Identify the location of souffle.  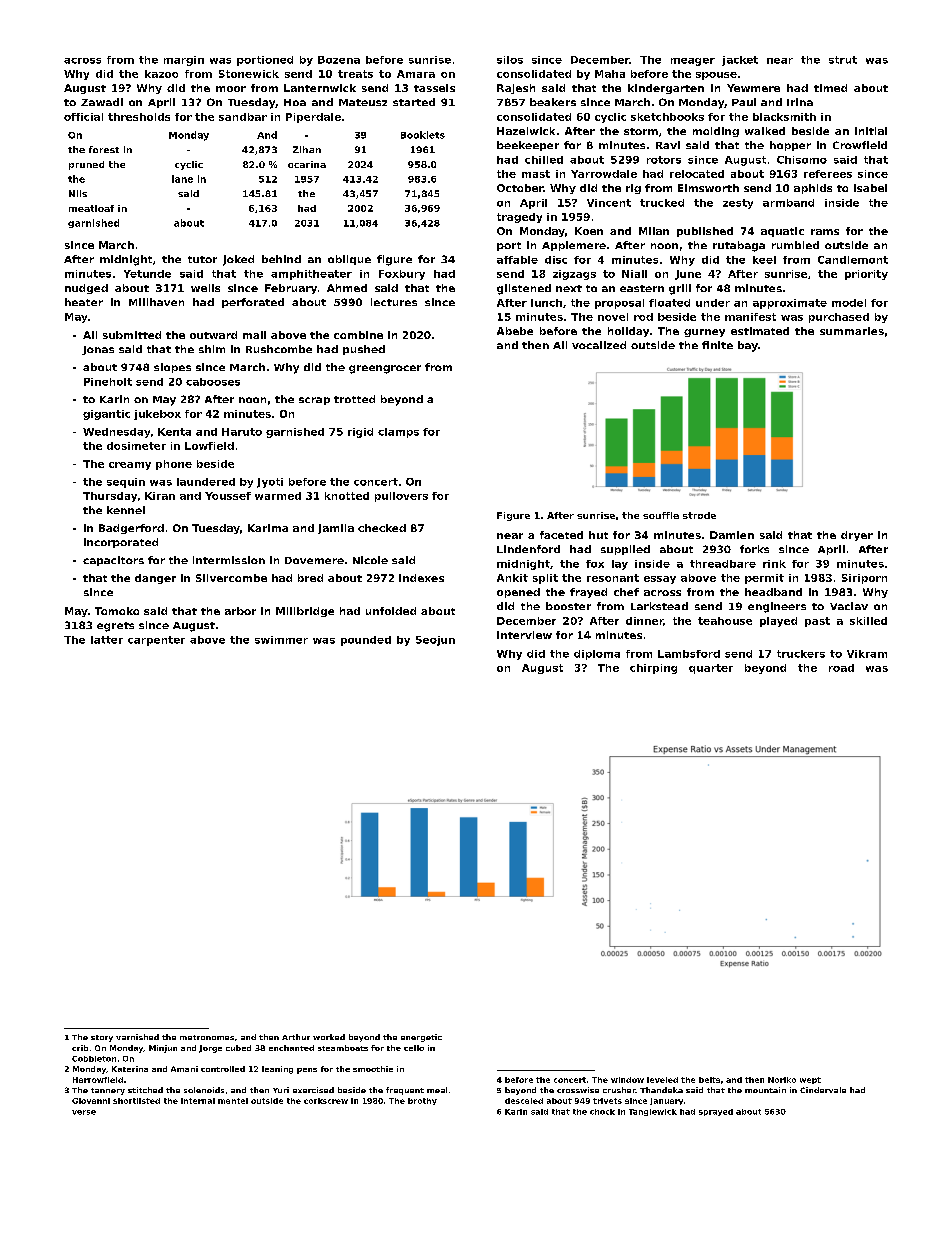
(661, 515).
